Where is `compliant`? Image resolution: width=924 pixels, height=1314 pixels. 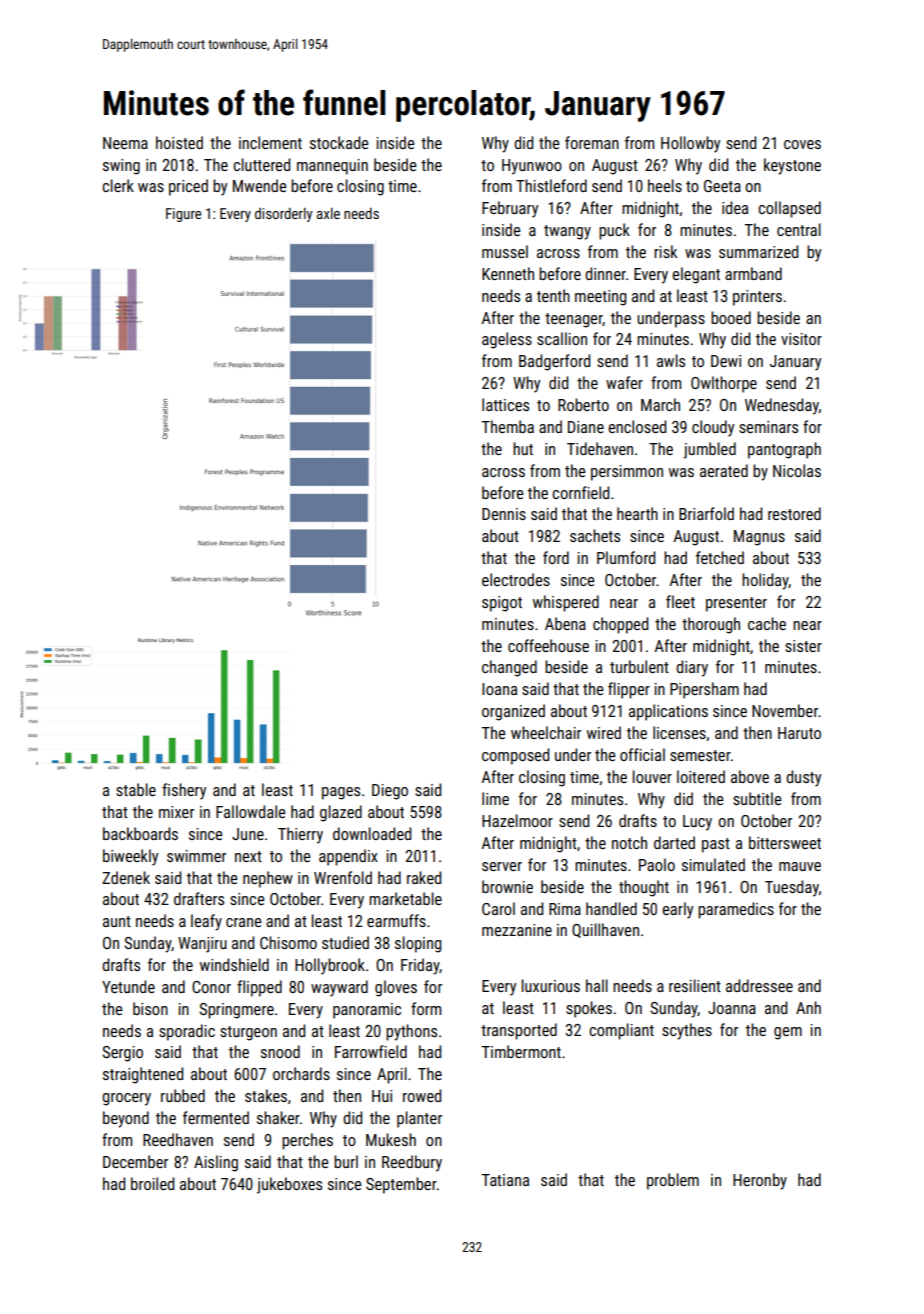
compliant is located at coordinates (621, 1031).
